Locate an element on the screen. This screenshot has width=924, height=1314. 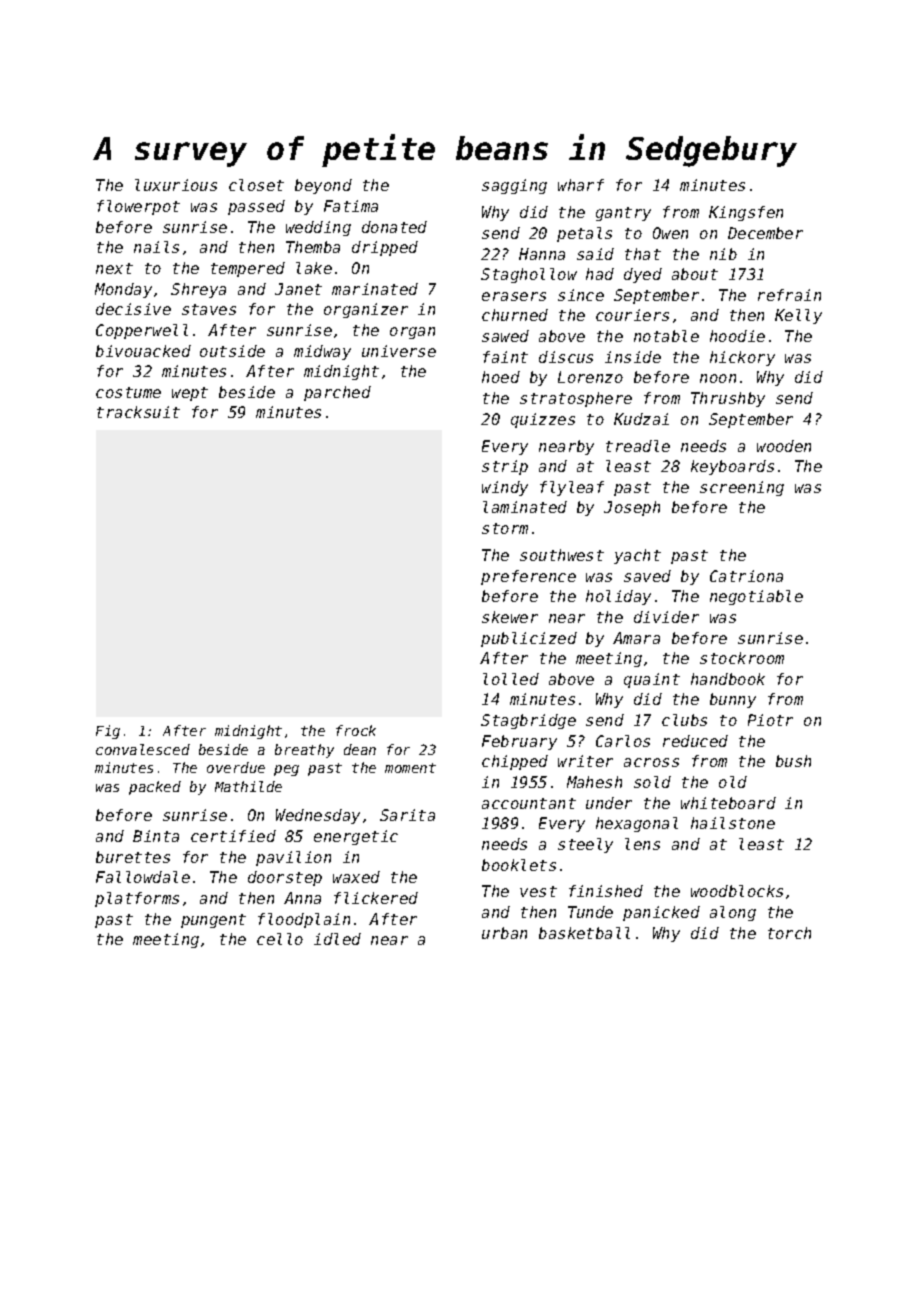
saved is located at coordinates (647, 576).
